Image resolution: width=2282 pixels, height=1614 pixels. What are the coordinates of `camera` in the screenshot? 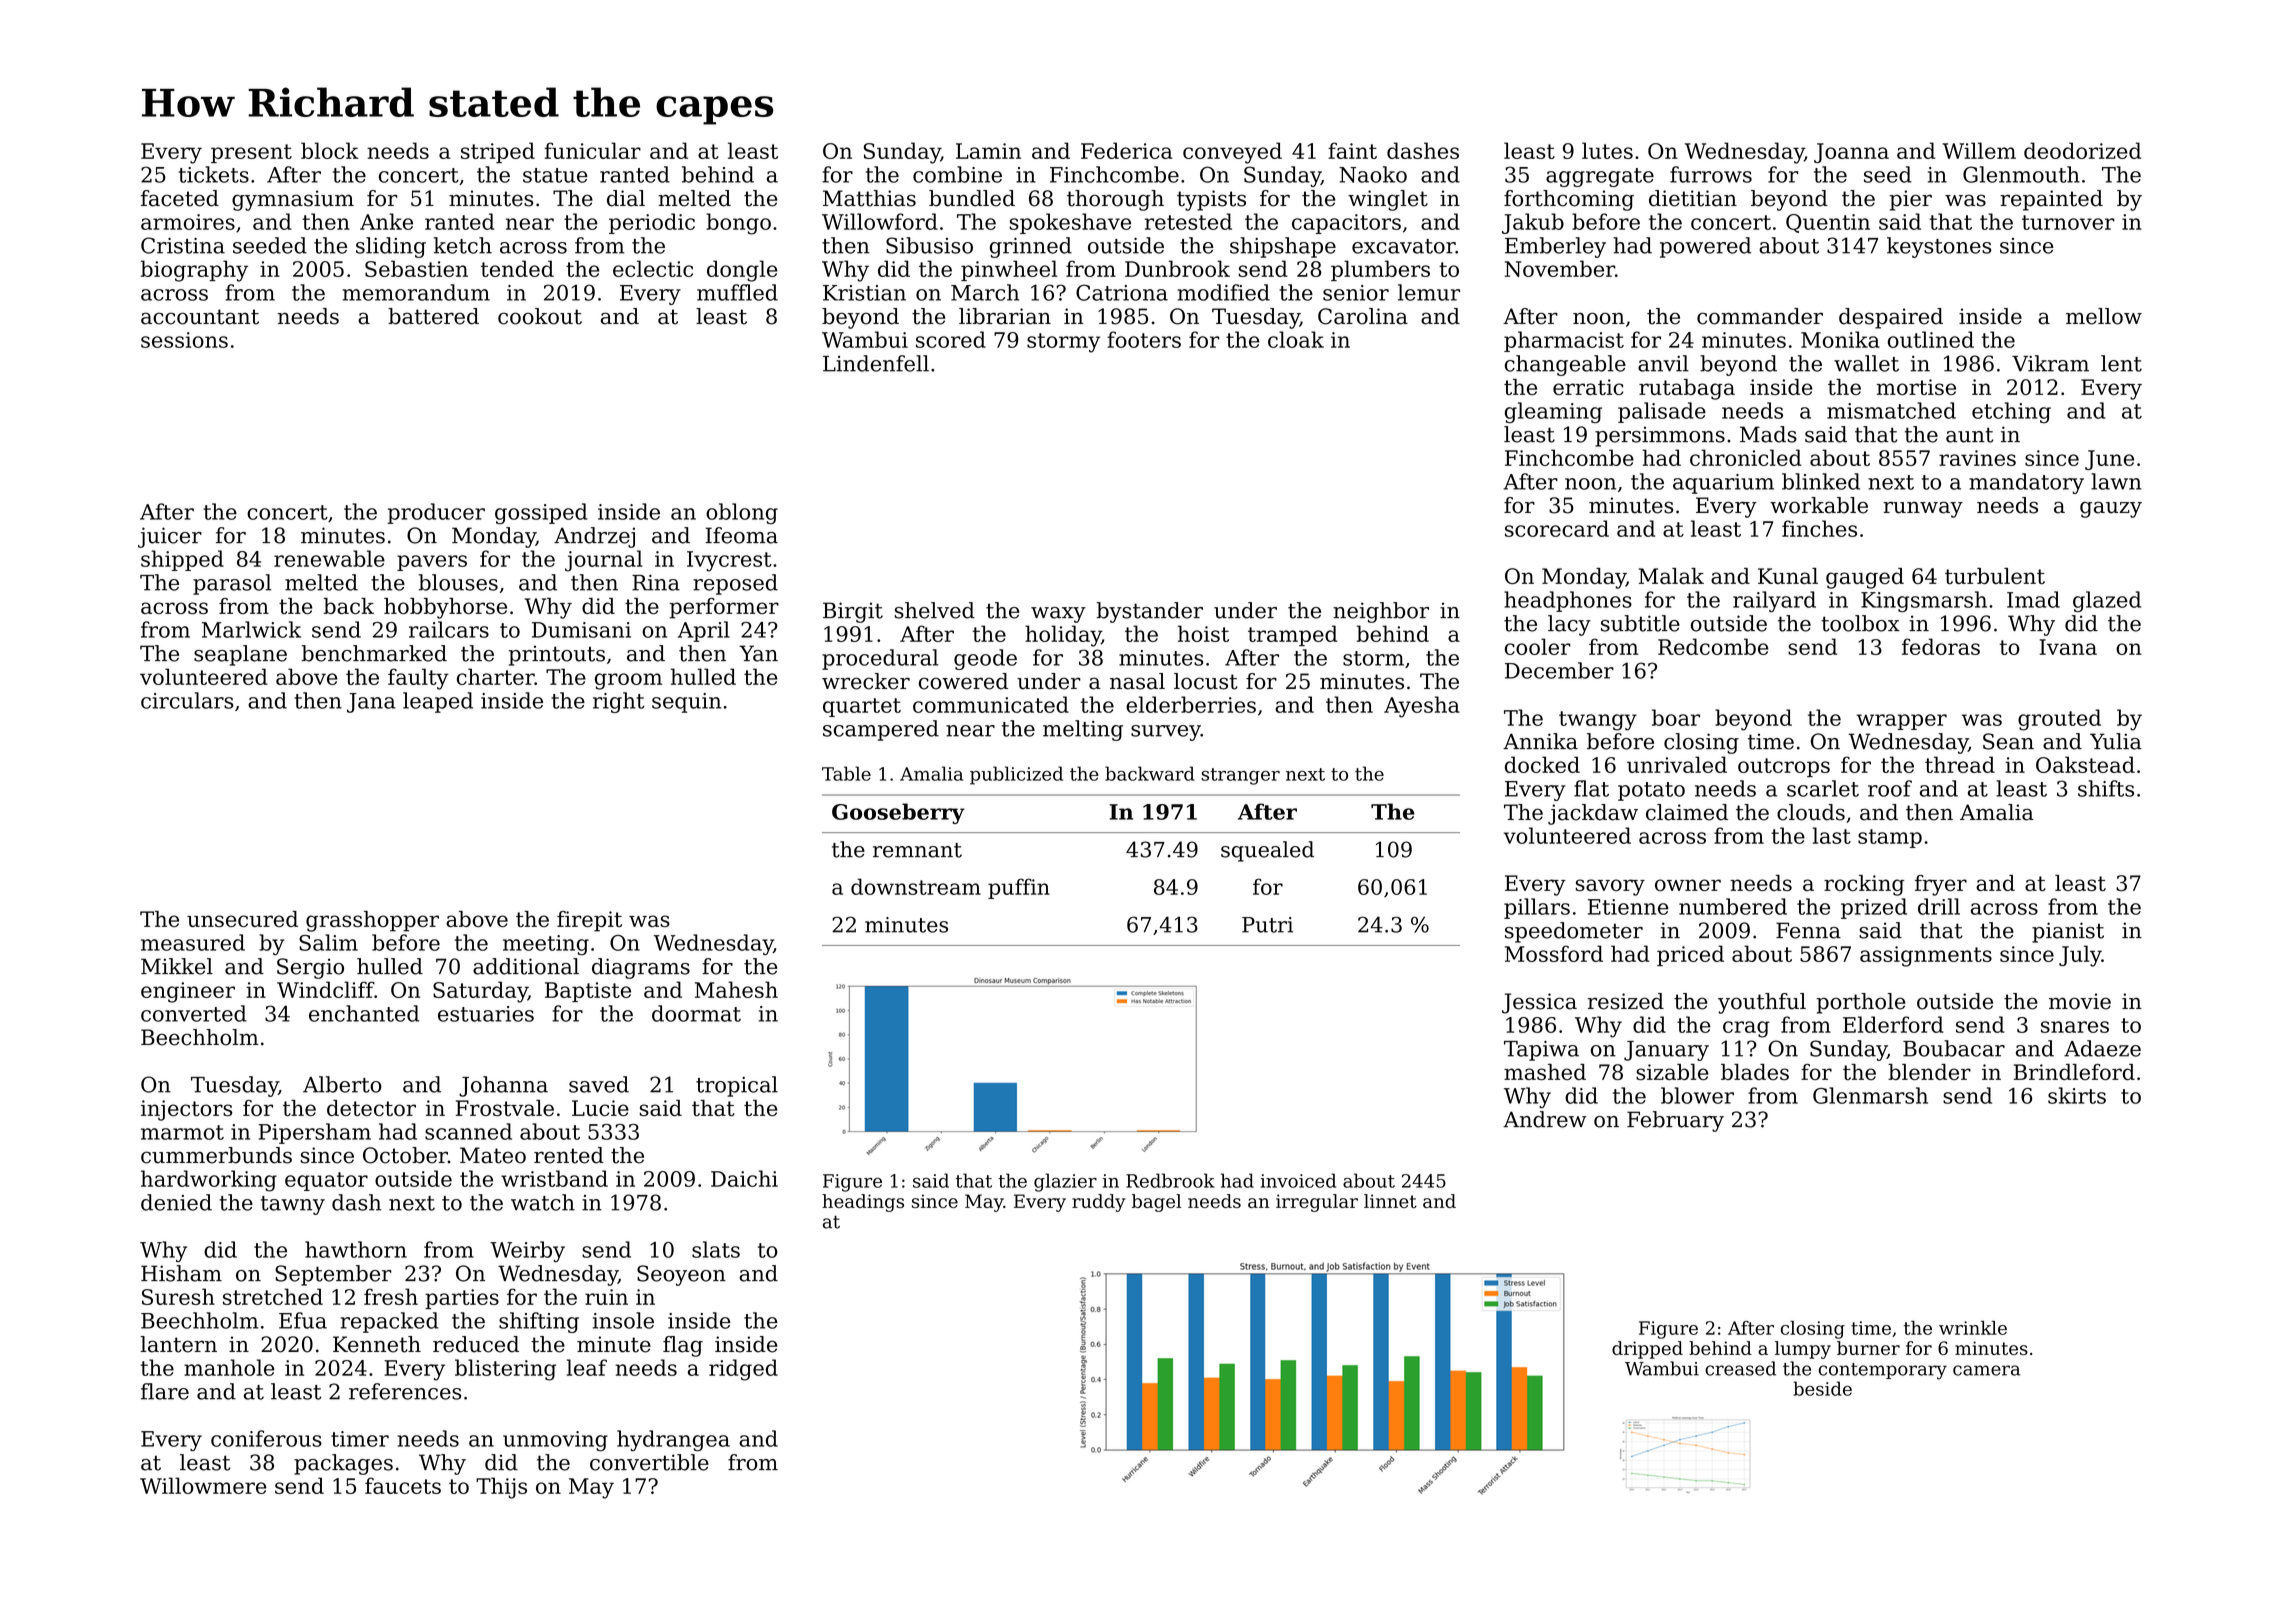 It's located at (1986, 1370).
